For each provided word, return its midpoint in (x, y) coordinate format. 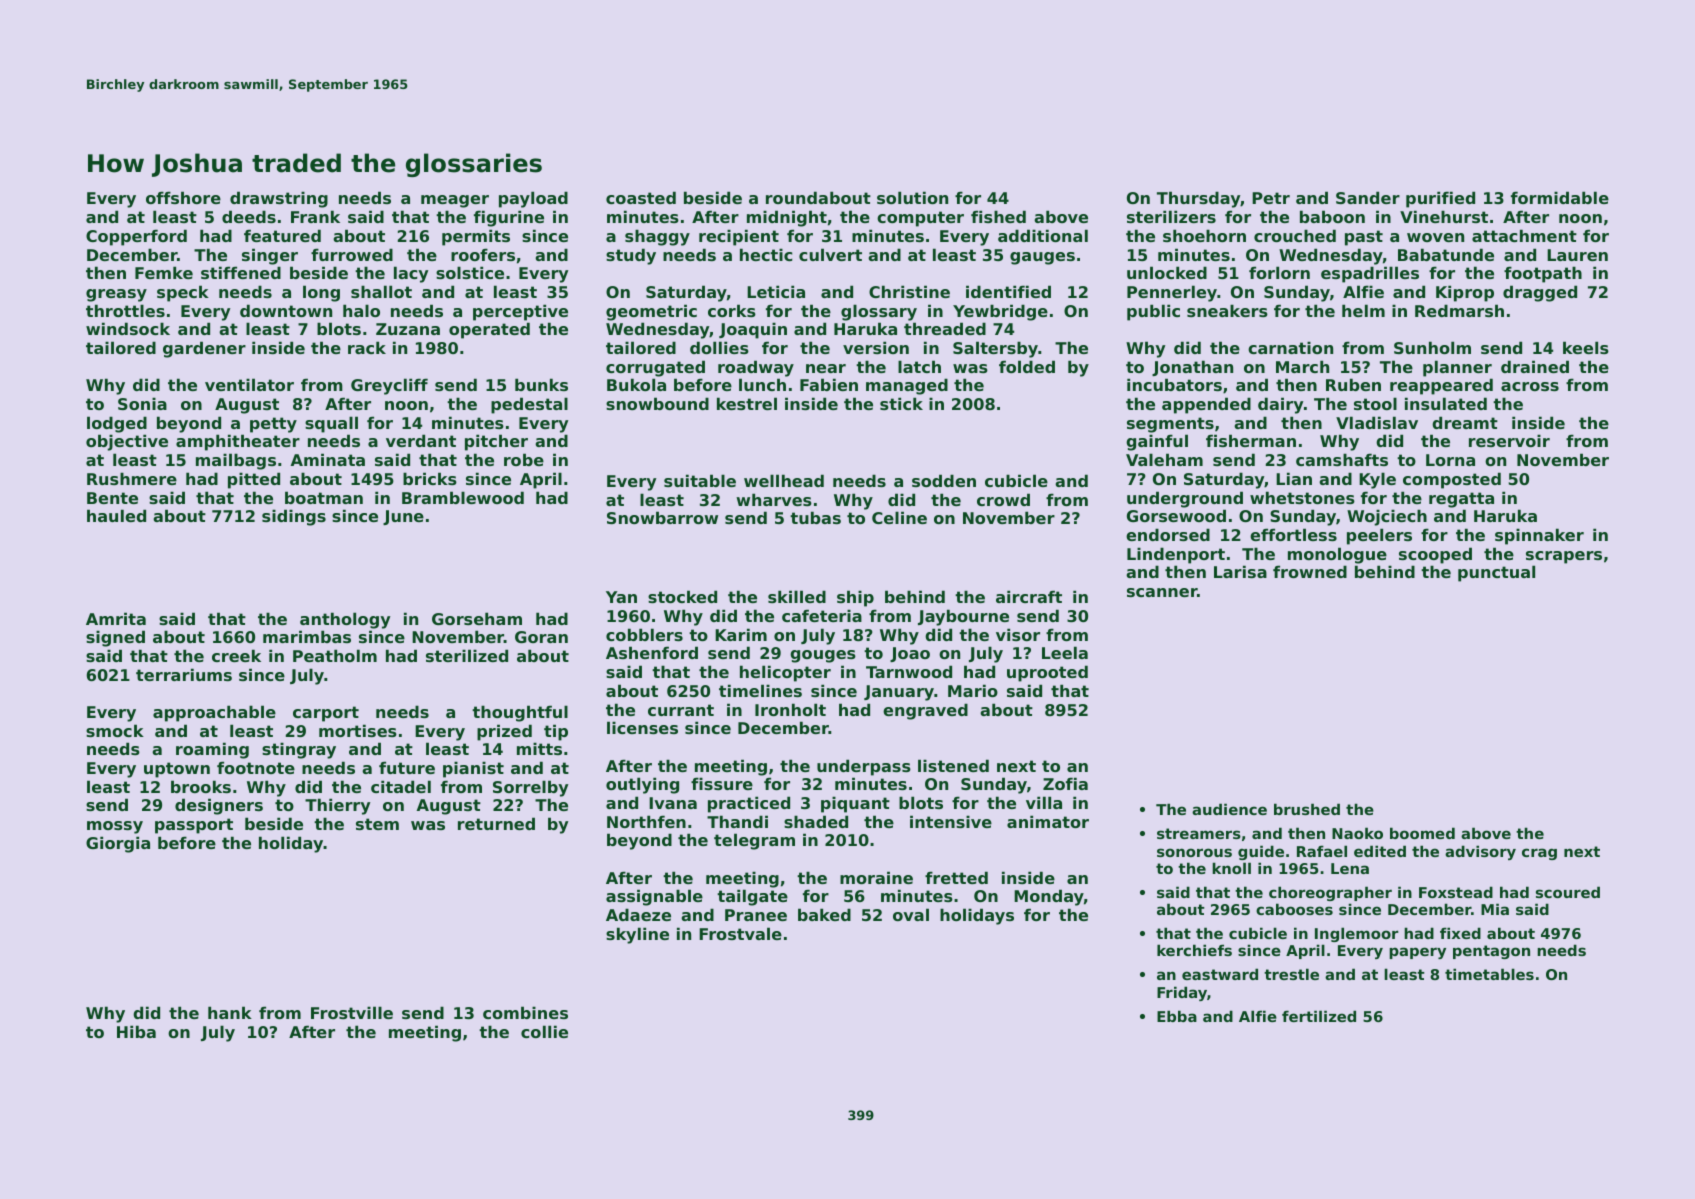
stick (901, 403)
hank (230, 1012)
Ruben (1353, 384)
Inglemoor (1357, 934)
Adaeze (638, 914)
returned (496, 823)
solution (912, 197)
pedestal (529, 405)
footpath (1543, 274)
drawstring (279, 199)
